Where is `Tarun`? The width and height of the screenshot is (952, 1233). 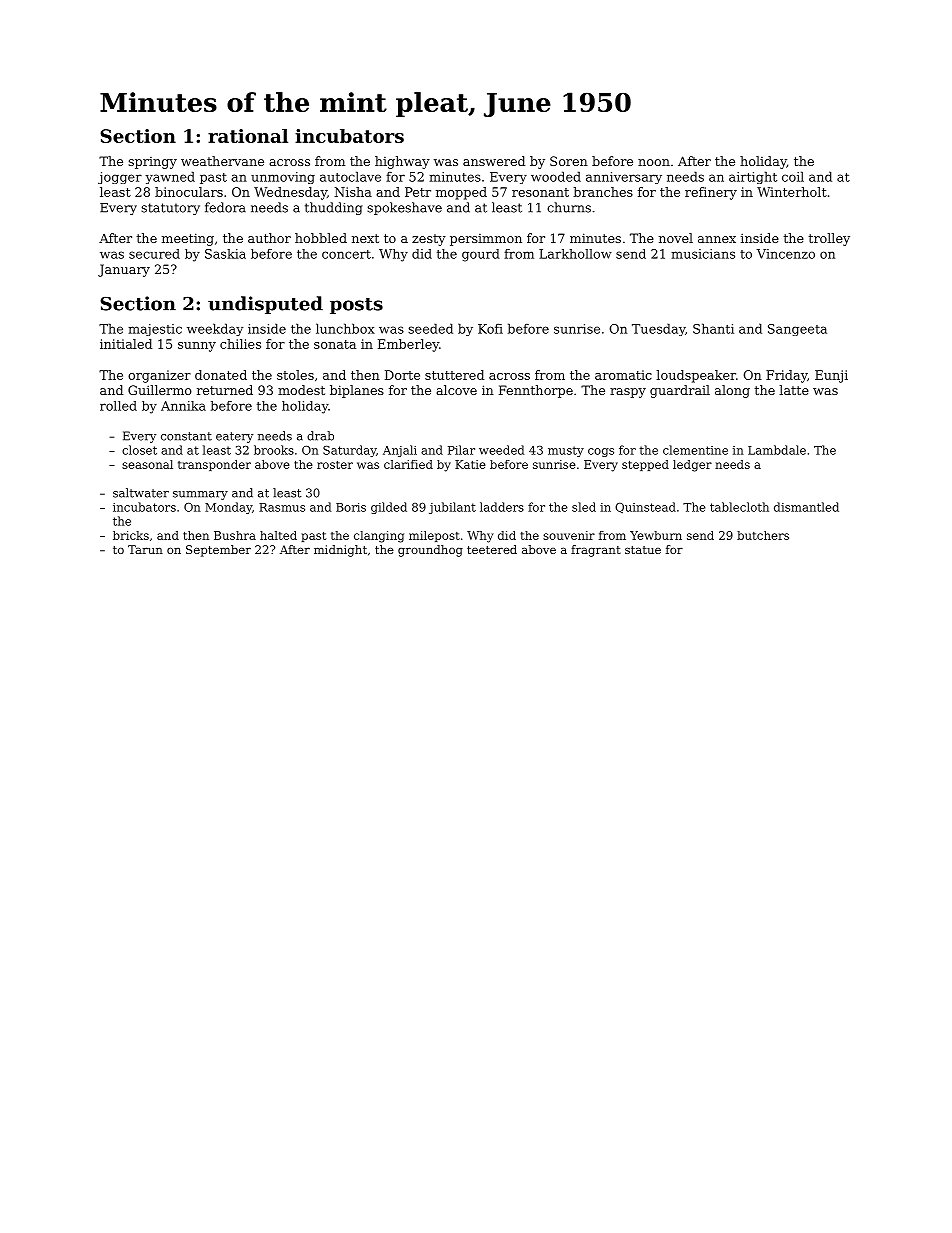 Tarun is located at coordinates (145, 549).
